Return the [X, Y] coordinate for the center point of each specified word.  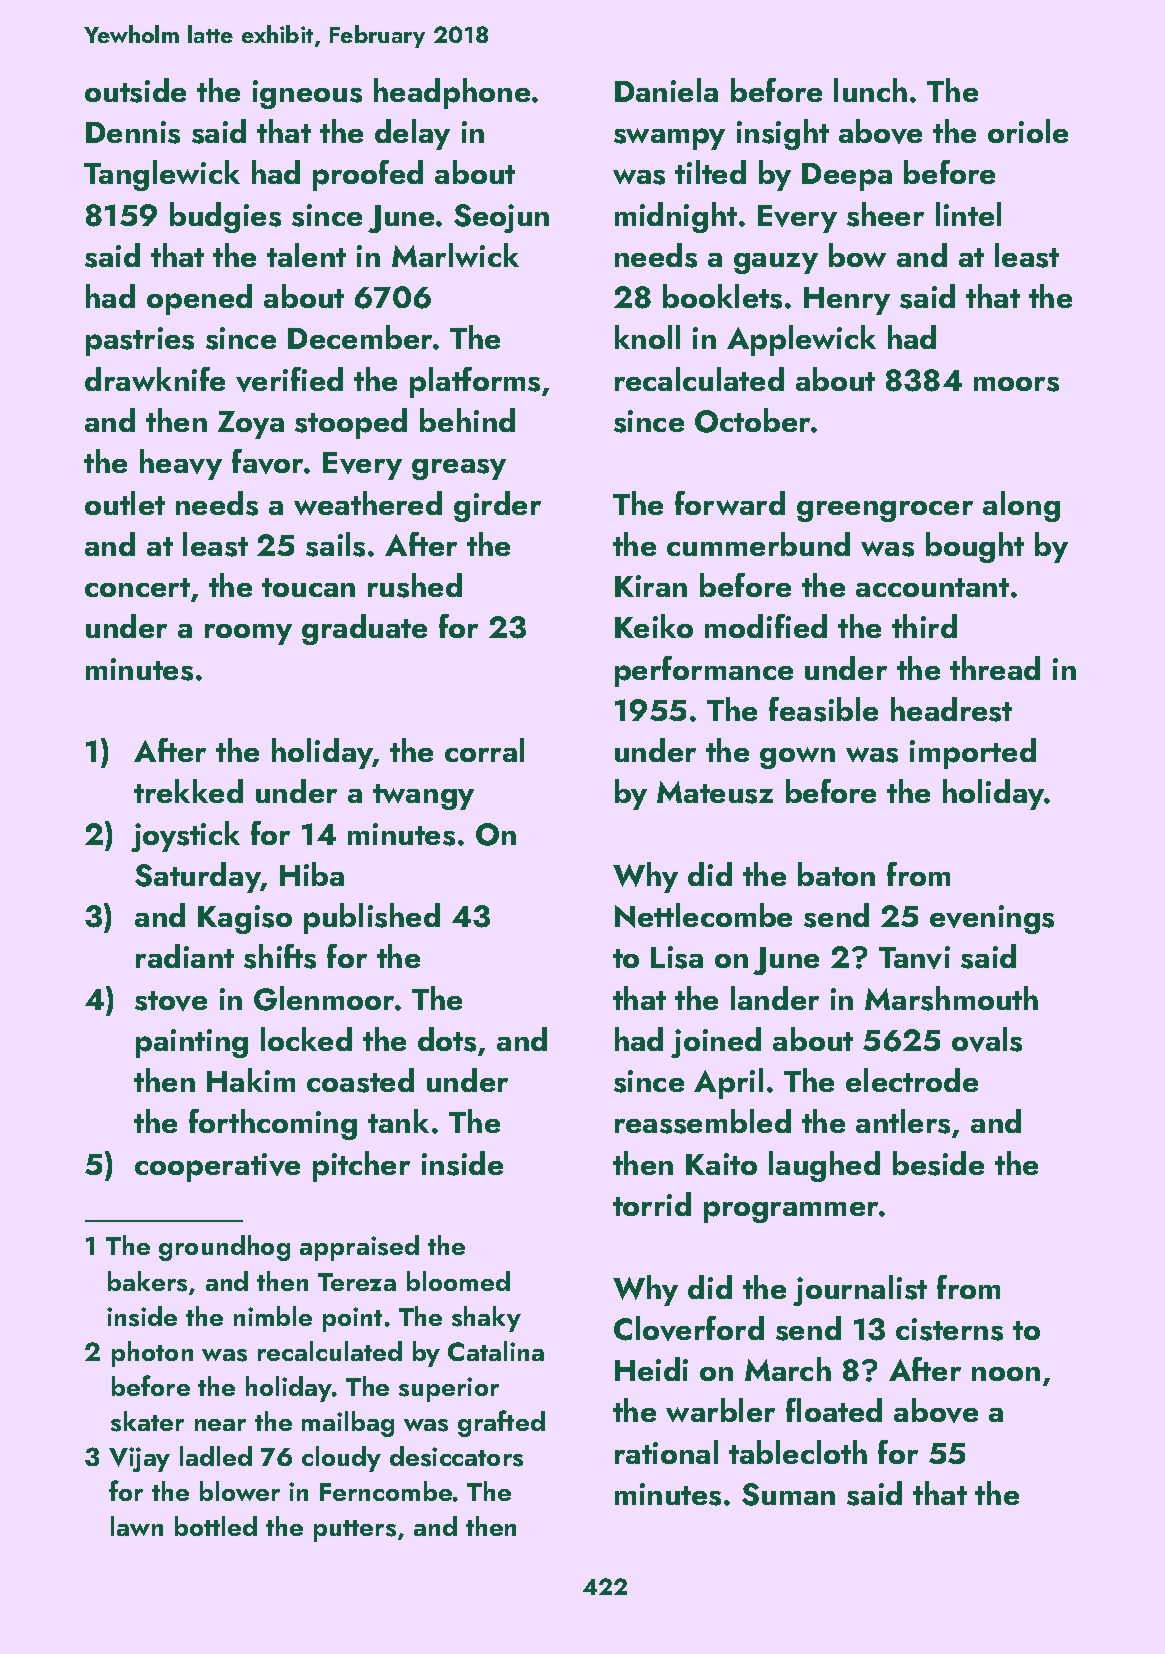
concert [137, 587]
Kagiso [245, 919]
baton [836, 874]
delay [412, 134]
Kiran [651, 586]
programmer [791, 1212]
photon [152, 1354]
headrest [951, 709]
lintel [968, 214]
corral [484, 750]
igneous [307, 94]
